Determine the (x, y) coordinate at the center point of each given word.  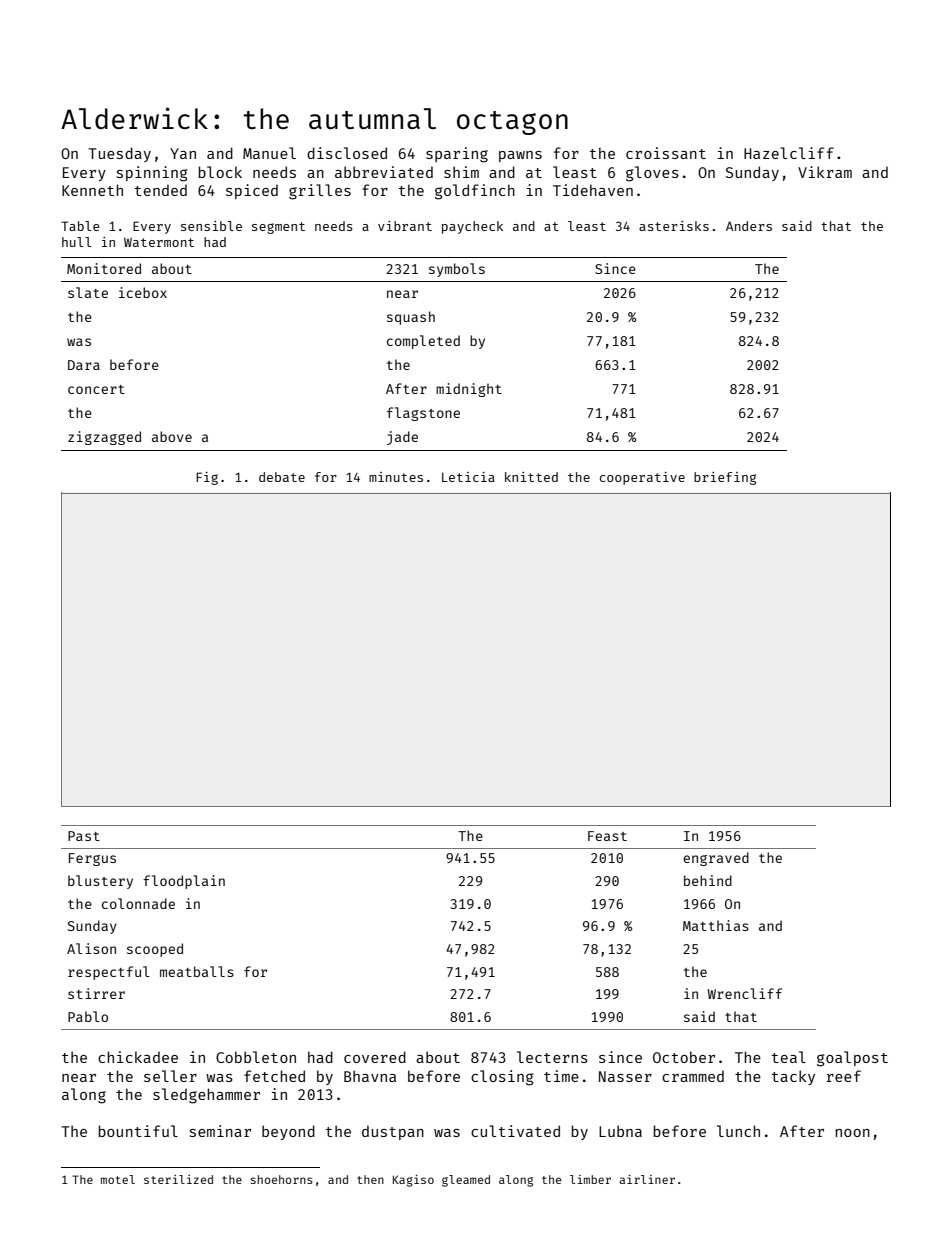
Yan (183, 153)
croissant (666, 153)
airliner (647, 1179)
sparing (457, 155)
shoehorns (282, 1179)
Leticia (468, 477)
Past (84, 836)
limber (590, 1179)
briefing (725, 478)
